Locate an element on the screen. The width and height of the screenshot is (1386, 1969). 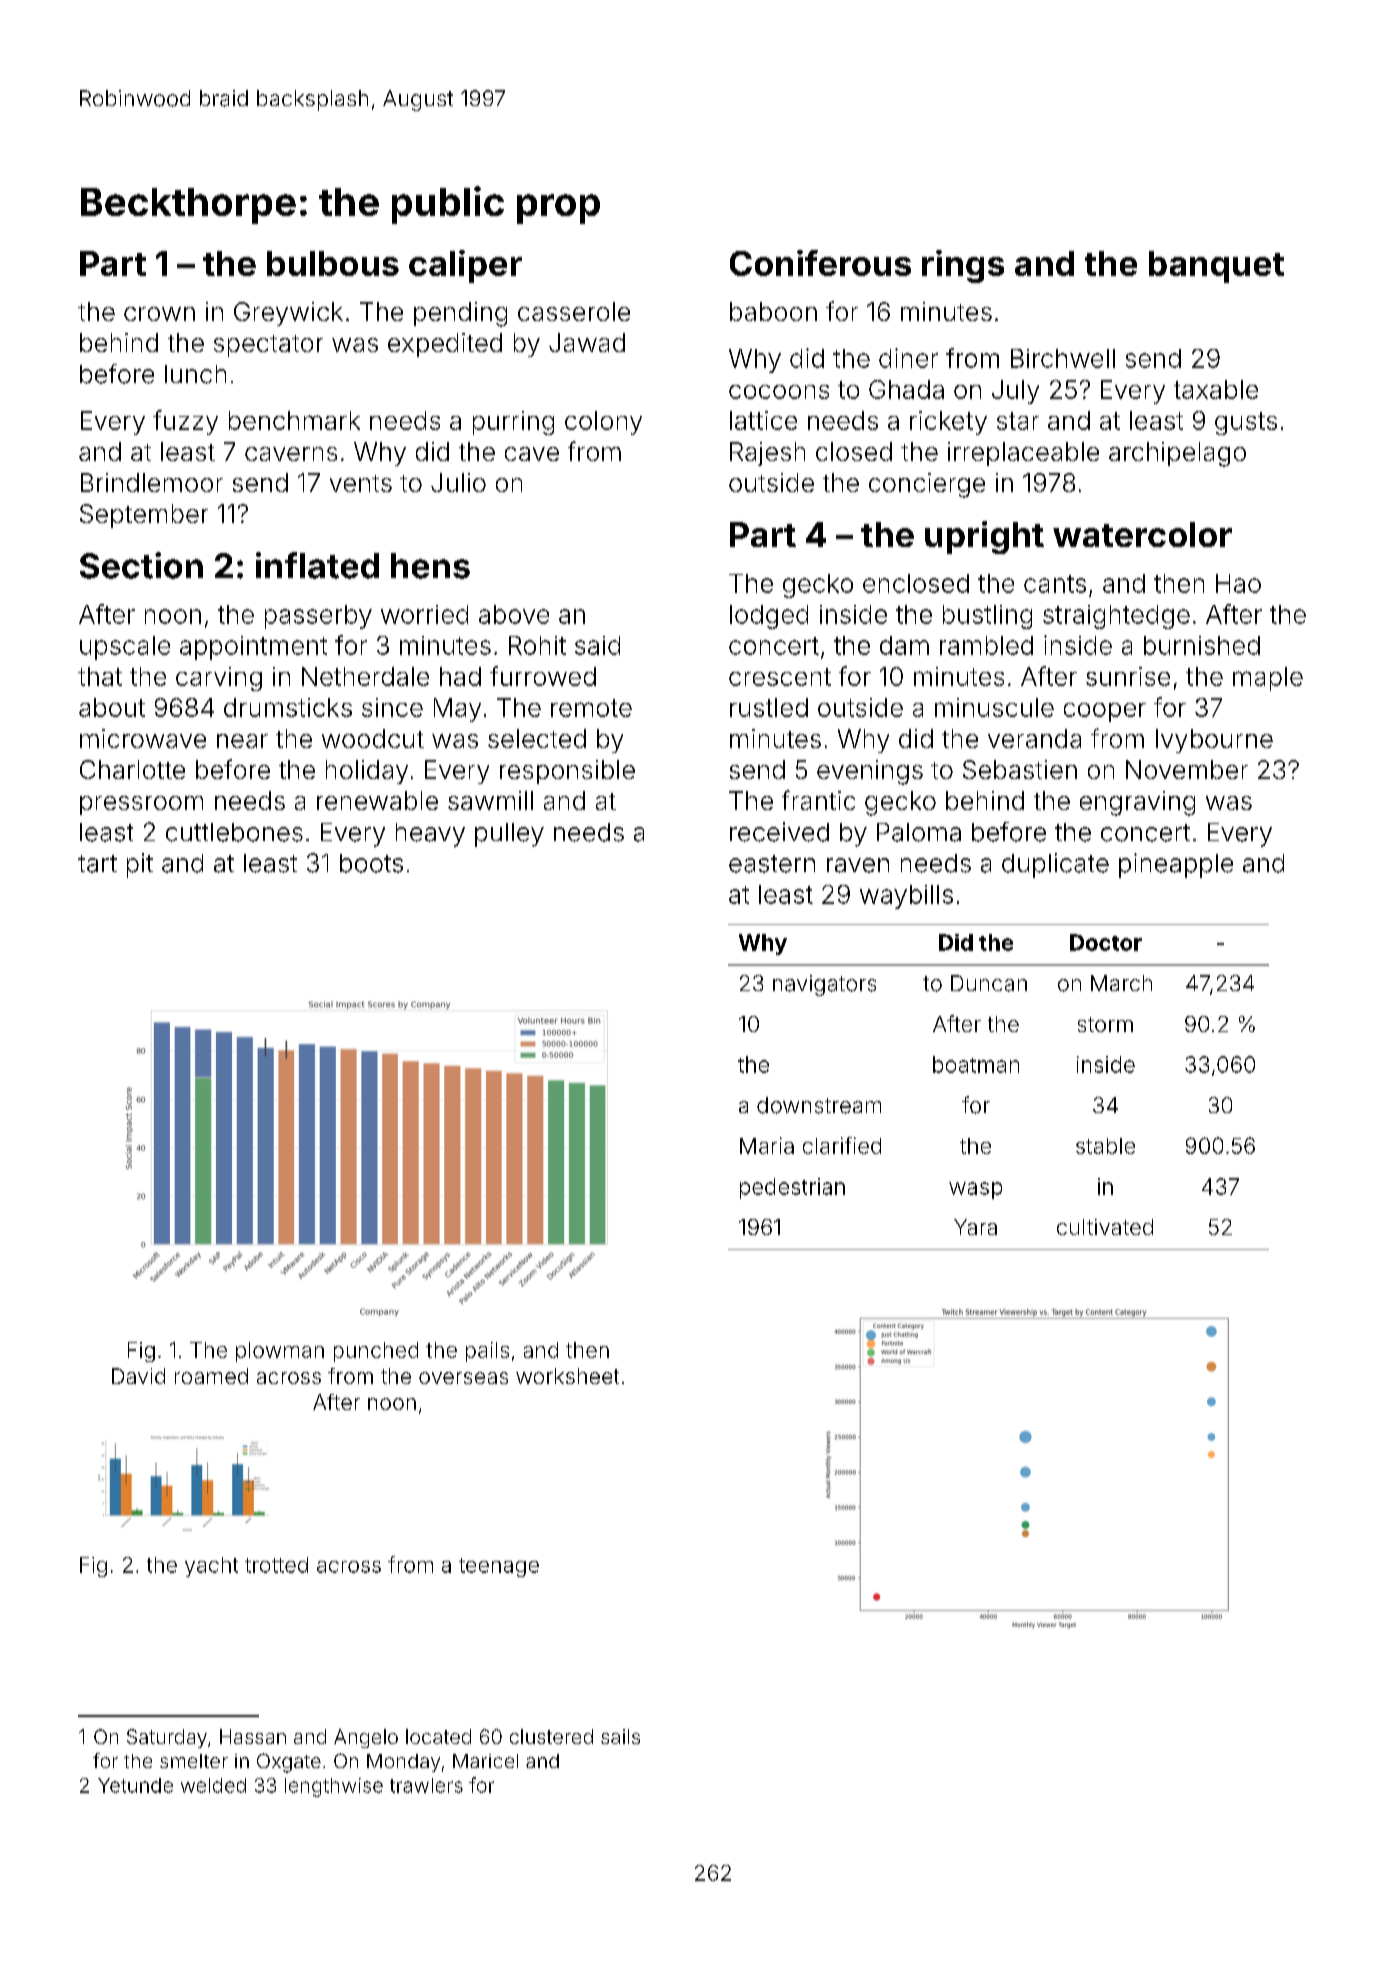
storm is located at coordinates (1105, 1024).
